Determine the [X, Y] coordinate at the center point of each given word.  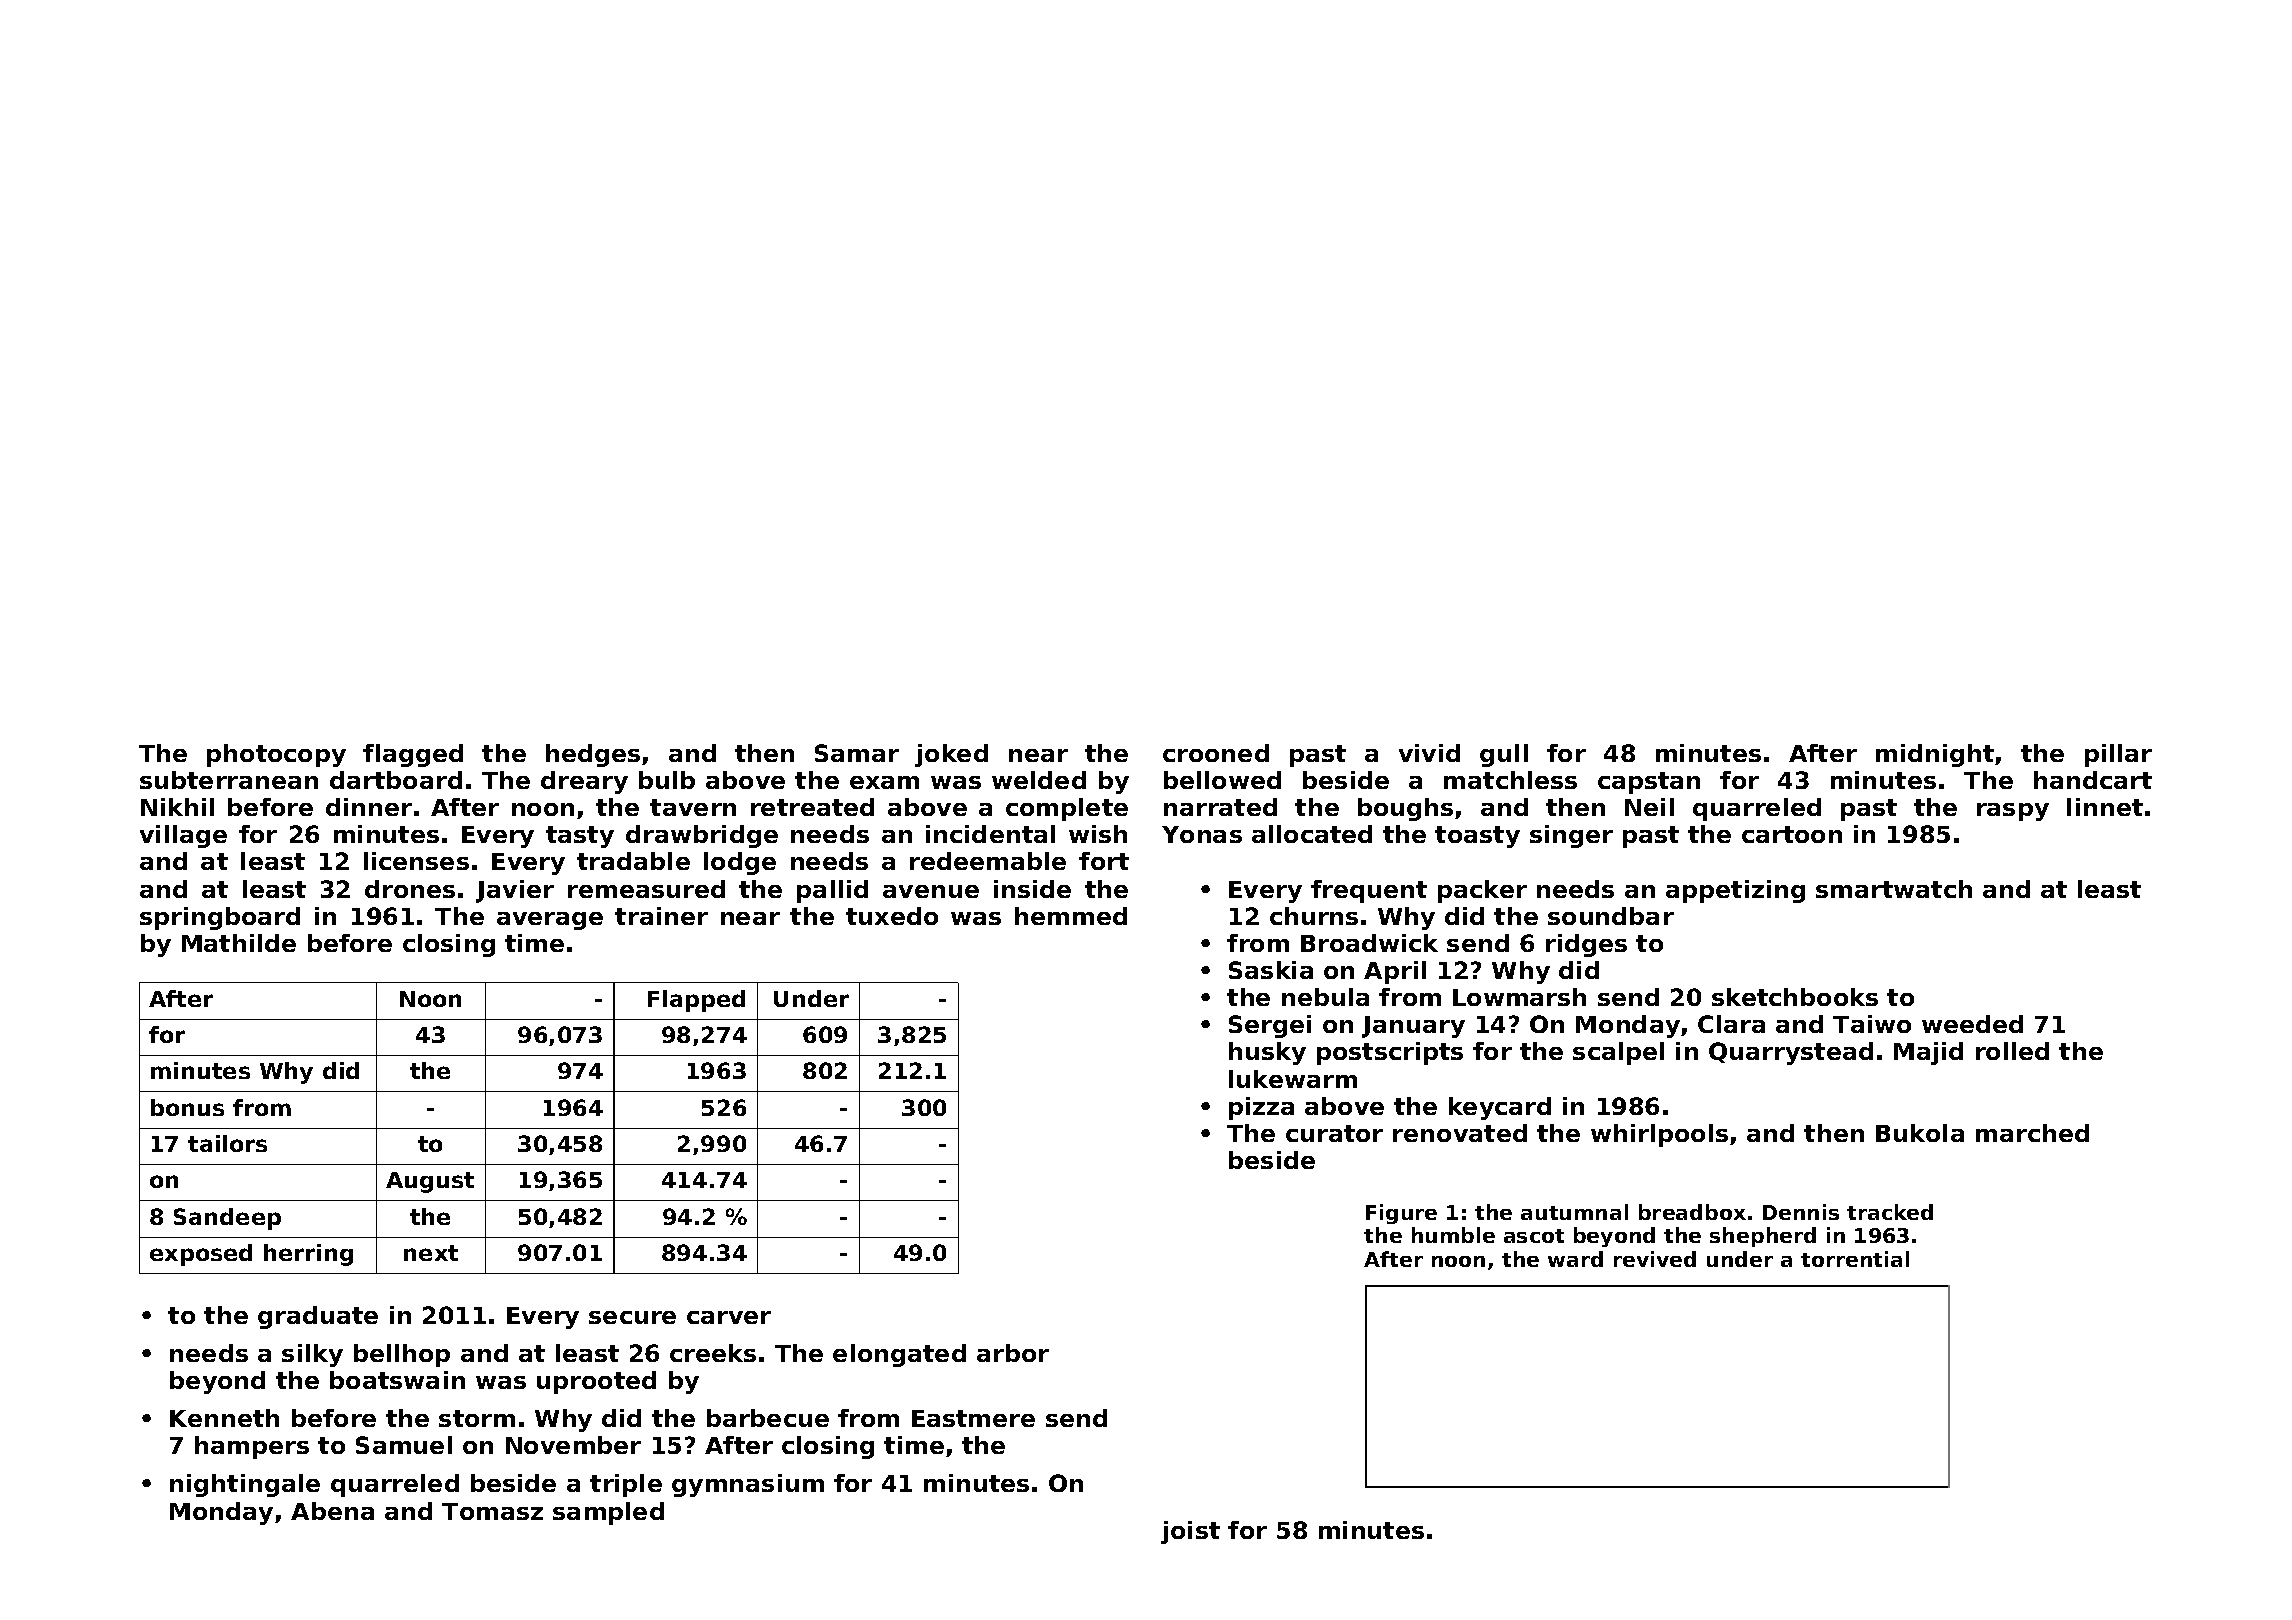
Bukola [1920, 1133]
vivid [1429, 753]
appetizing [1735, 891]
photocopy [276, 755]
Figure [1401, 1214]
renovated [1460, 1133]
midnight [1935, 755]
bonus [187, 1107]
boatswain [397, 1380]
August [430, 1182]
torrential [1855, 1259]
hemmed [1071, 916]
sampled [608, 1513]
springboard [220, 918]
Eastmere [973, 1418]
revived [1655, 1259]
